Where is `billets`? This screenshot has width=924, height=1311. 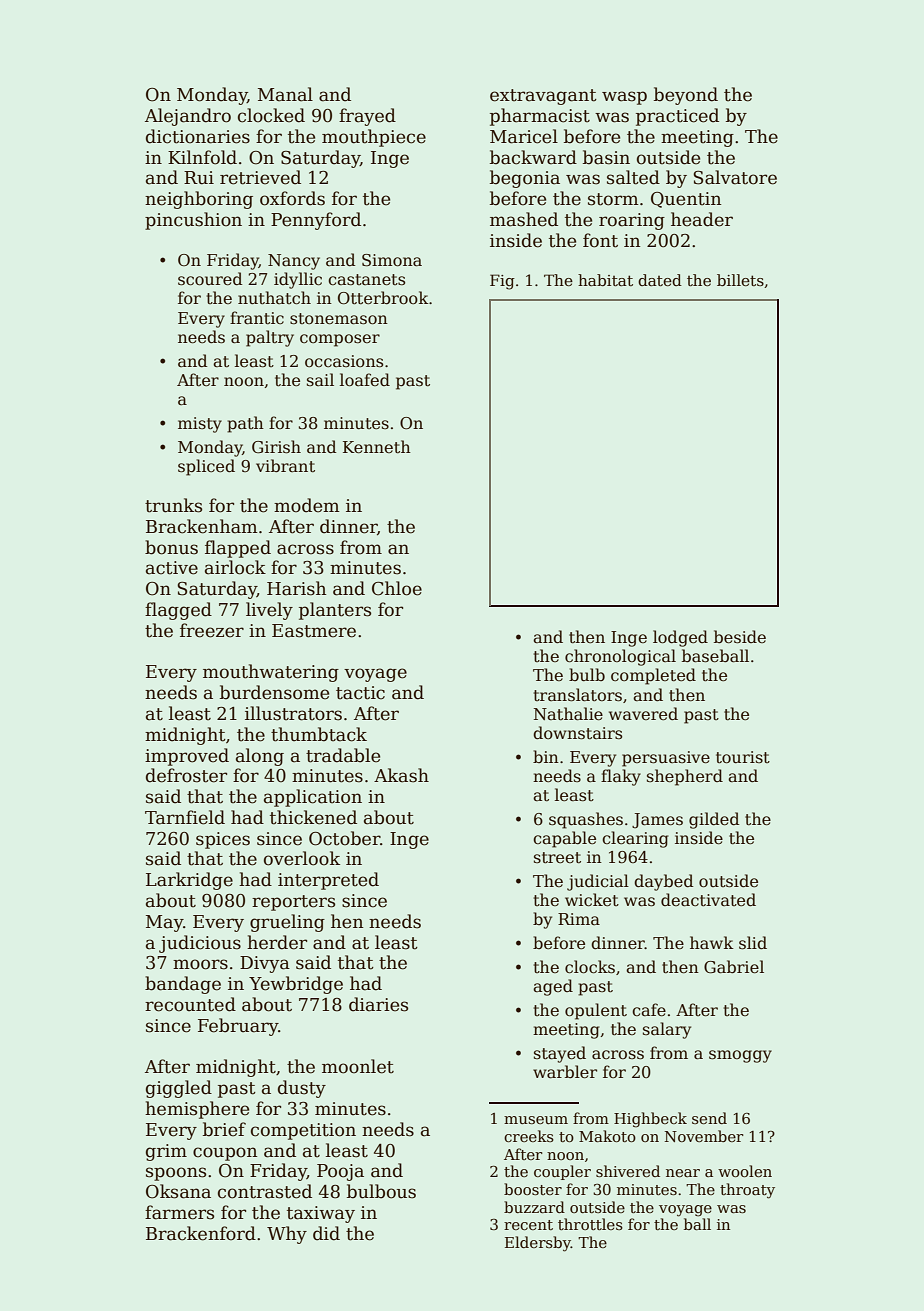 billets is located at coordinates (740, 280).
